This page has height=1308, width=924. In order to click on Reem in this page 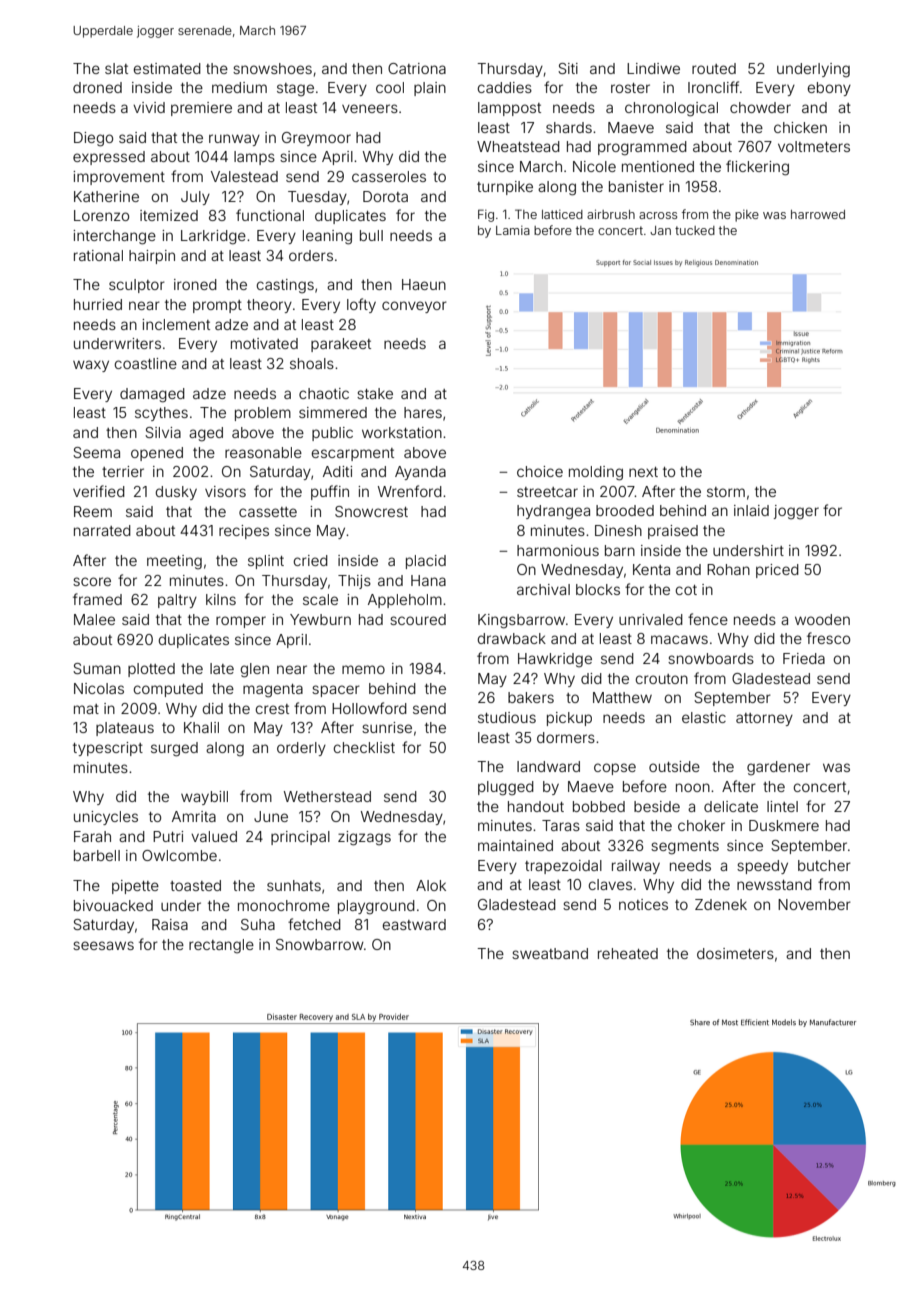, I will do `click(93, 511)`.
